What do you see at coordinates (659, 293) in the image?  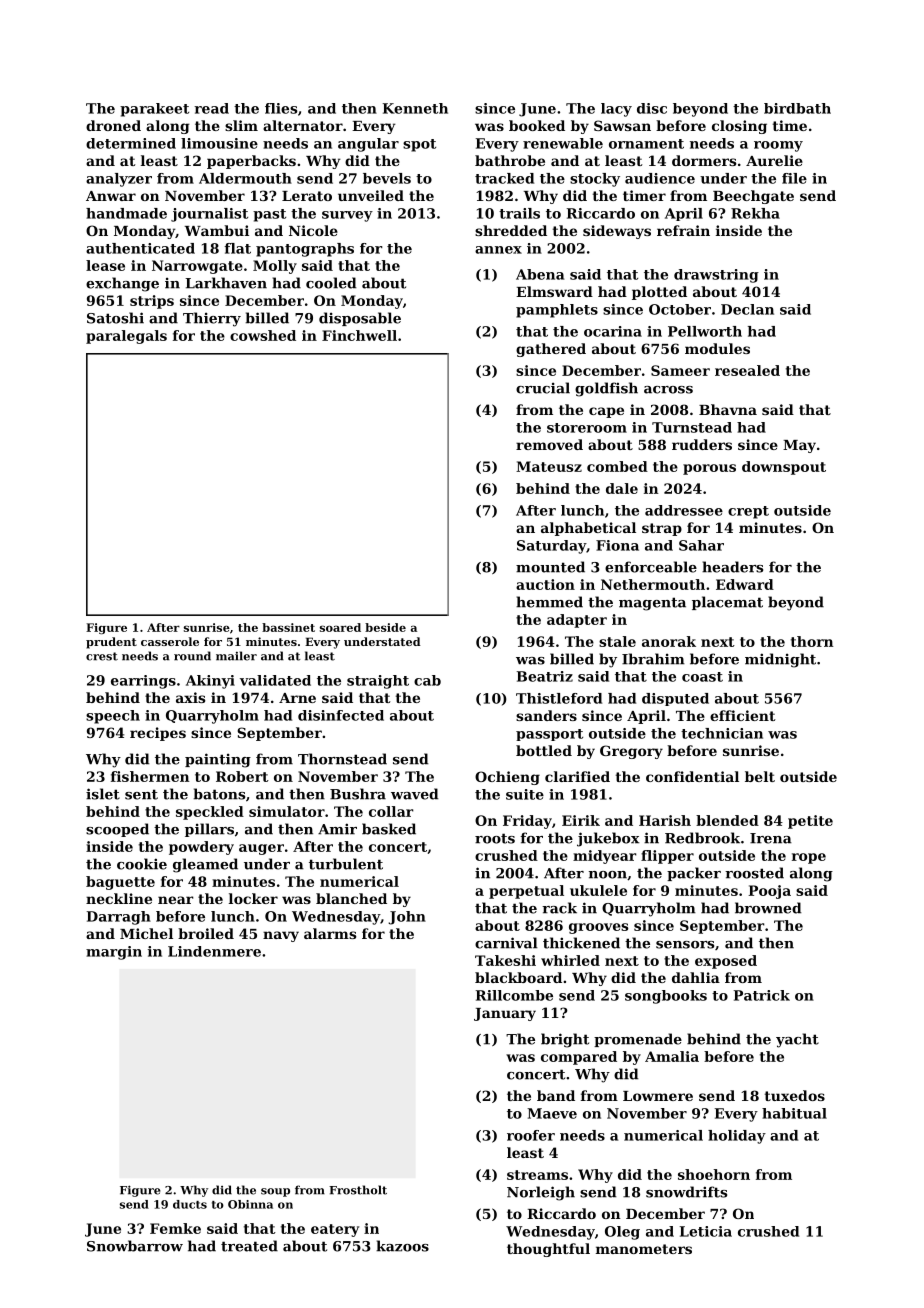 I see `plotted` at bounding box center [659, 293].
